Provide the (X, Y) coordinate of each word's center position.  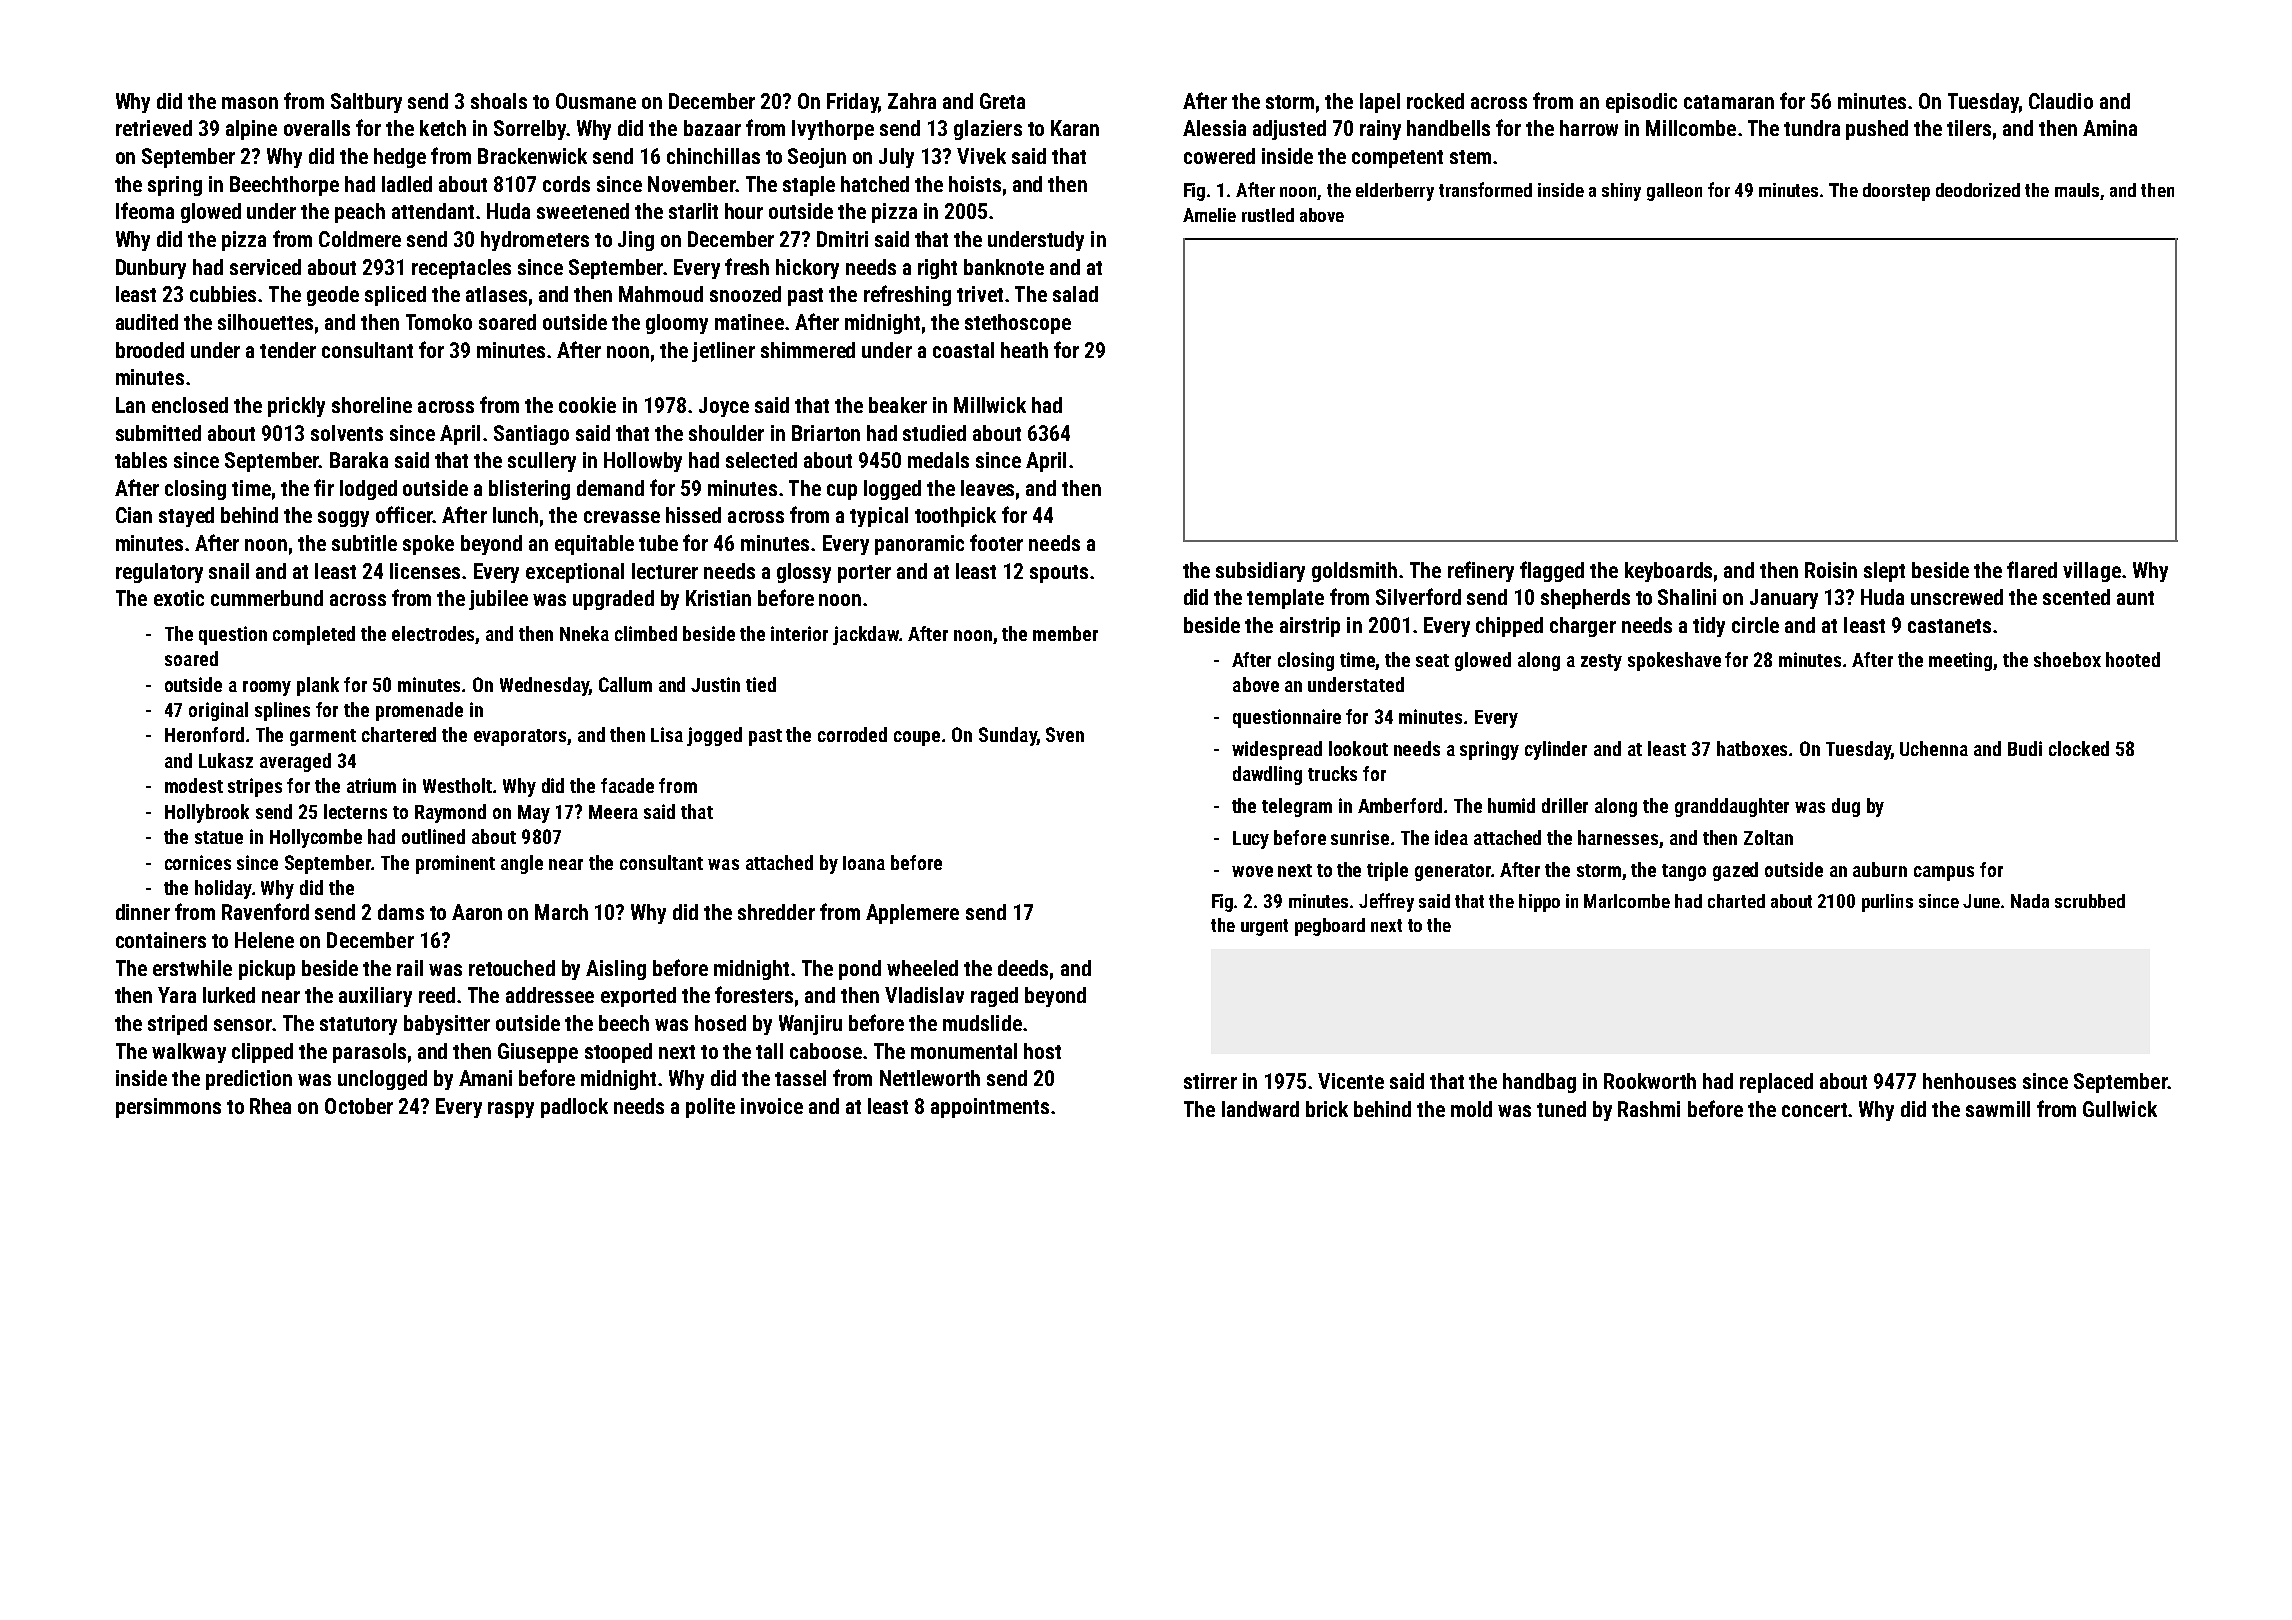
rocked (1435, 101)
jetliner (723, 352)
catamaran (1729, 102)
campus (1944, 873)
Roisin (1831, 570)
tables (141, 460)
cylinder (1556, 750)
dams (401, 912)
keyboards (1668, 572)
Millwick (990, 405)
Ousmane (596, 101)
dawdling (1267, 775)
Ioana (864, 863)
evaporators (521, 737)
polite (710, 1108)
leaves (987, 488)
